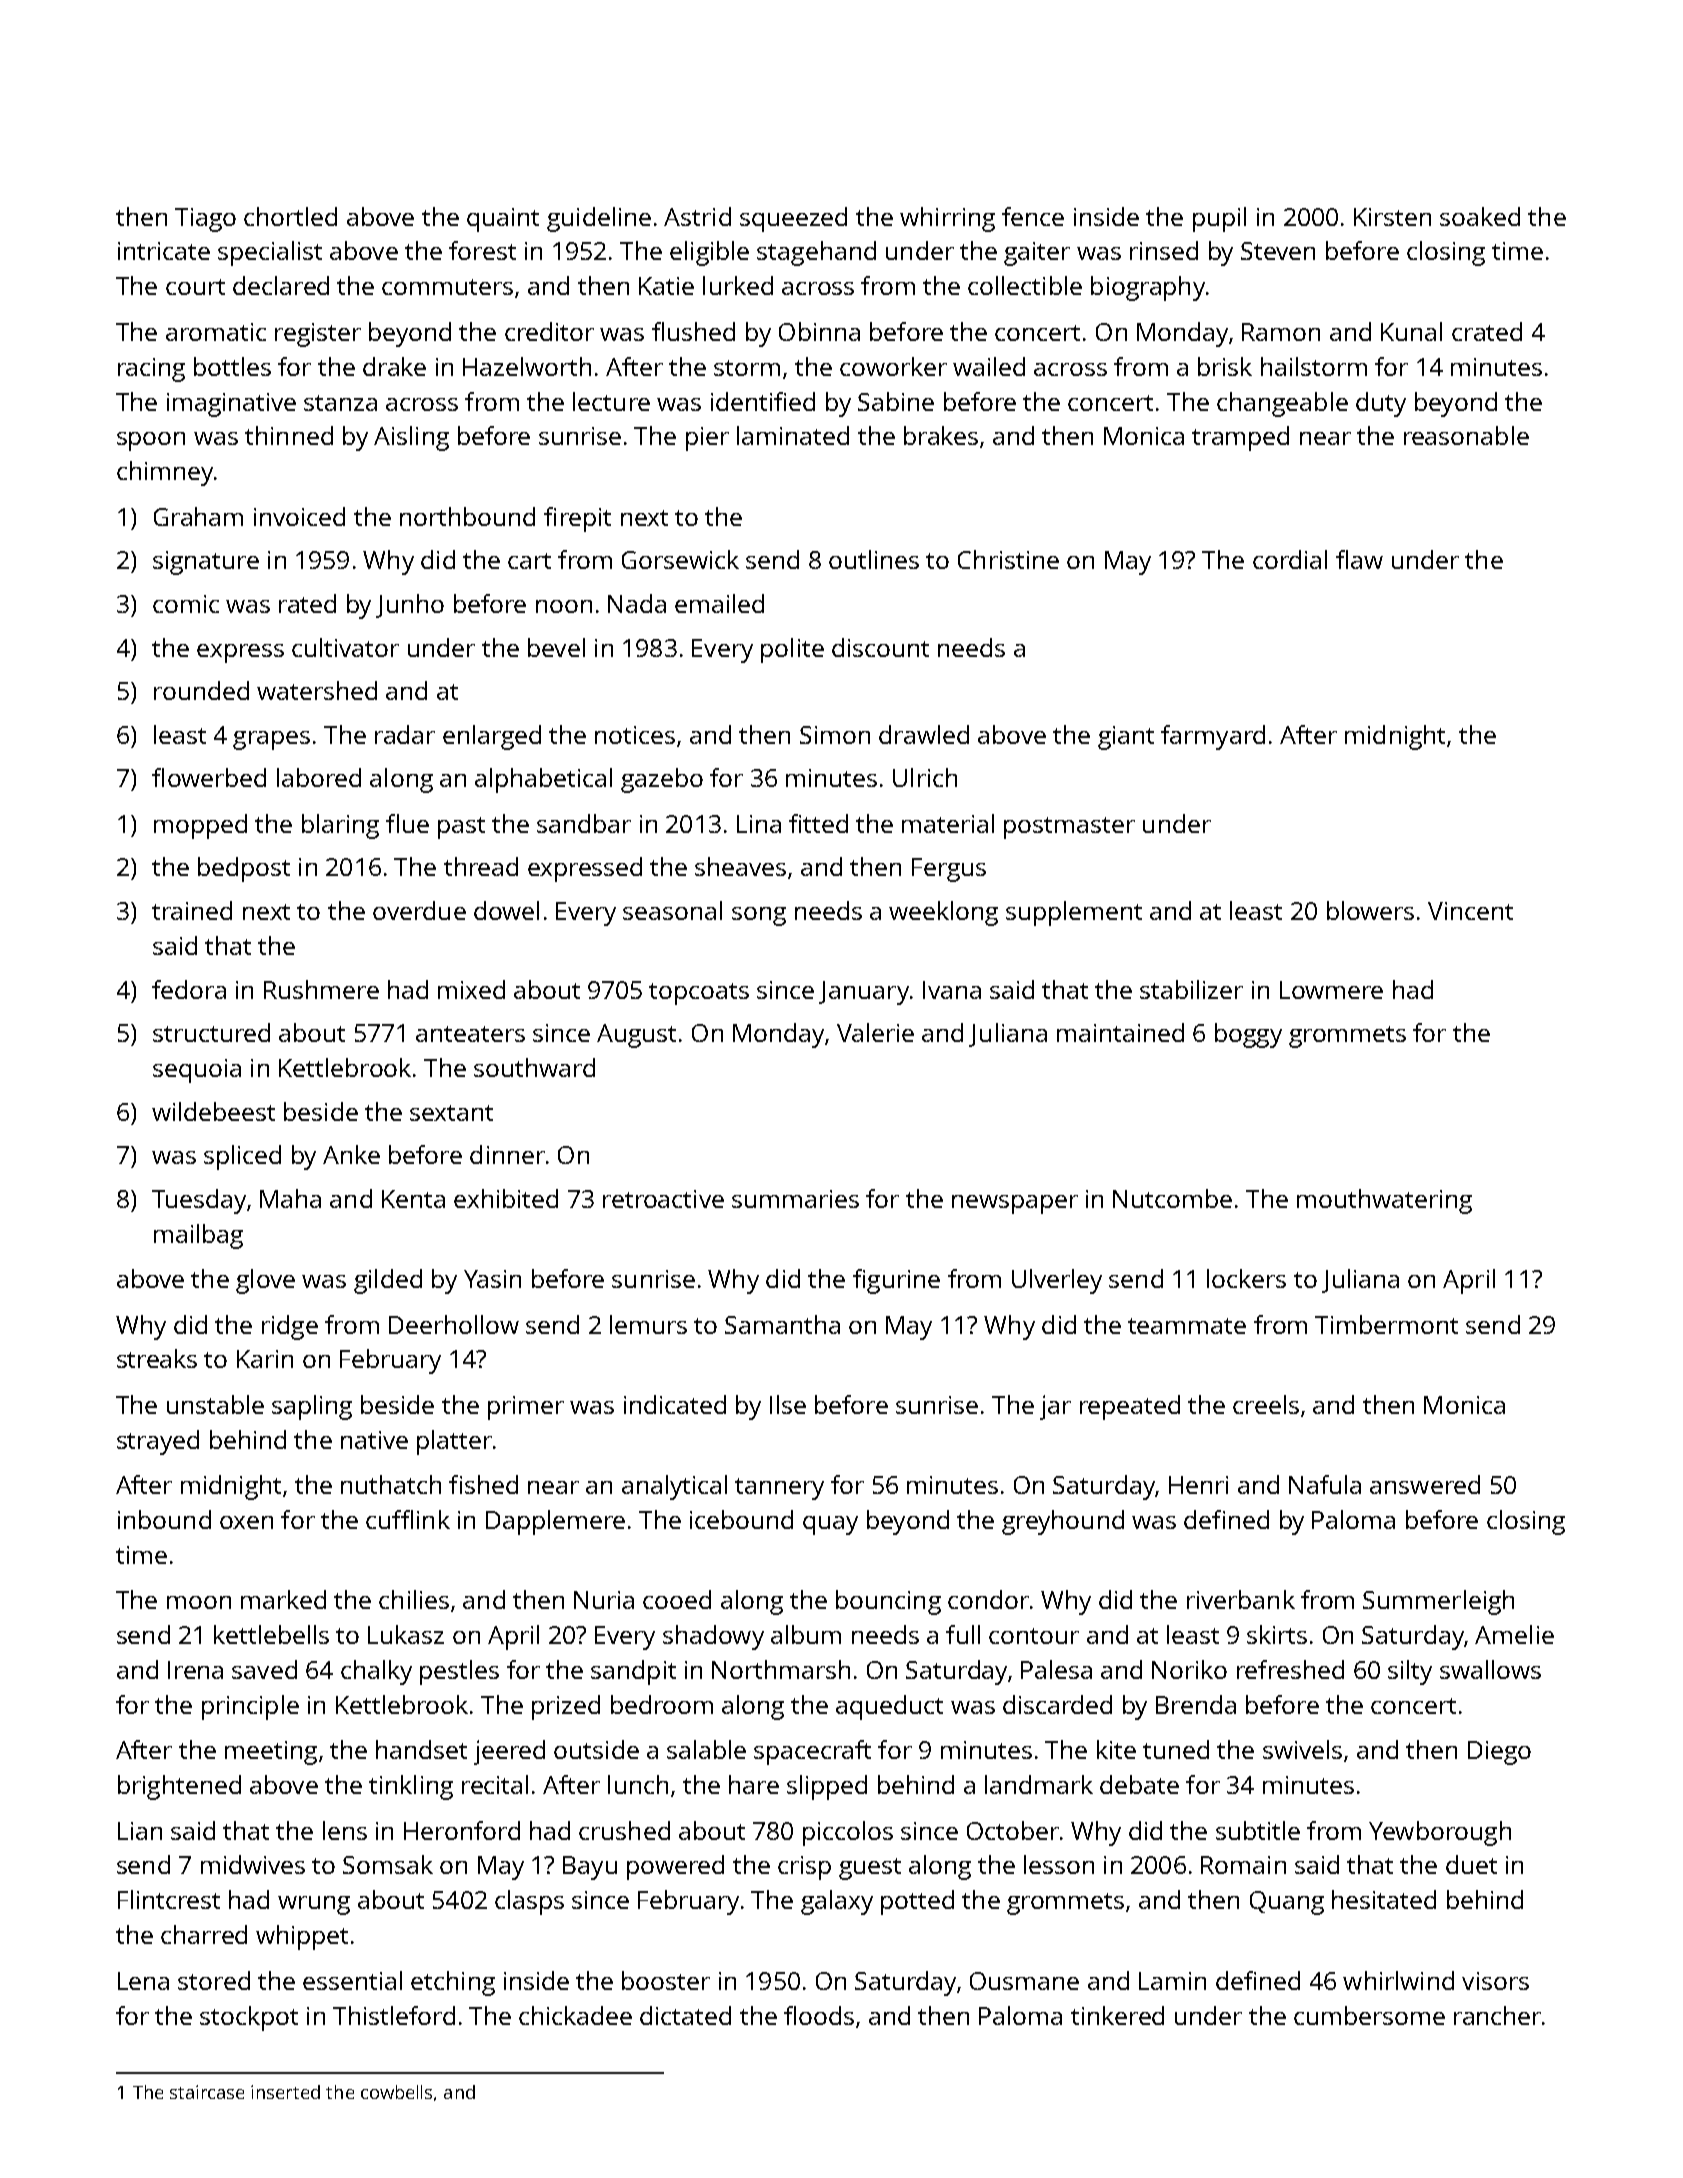  I want to click on reasonable, so click(1466, 435).
